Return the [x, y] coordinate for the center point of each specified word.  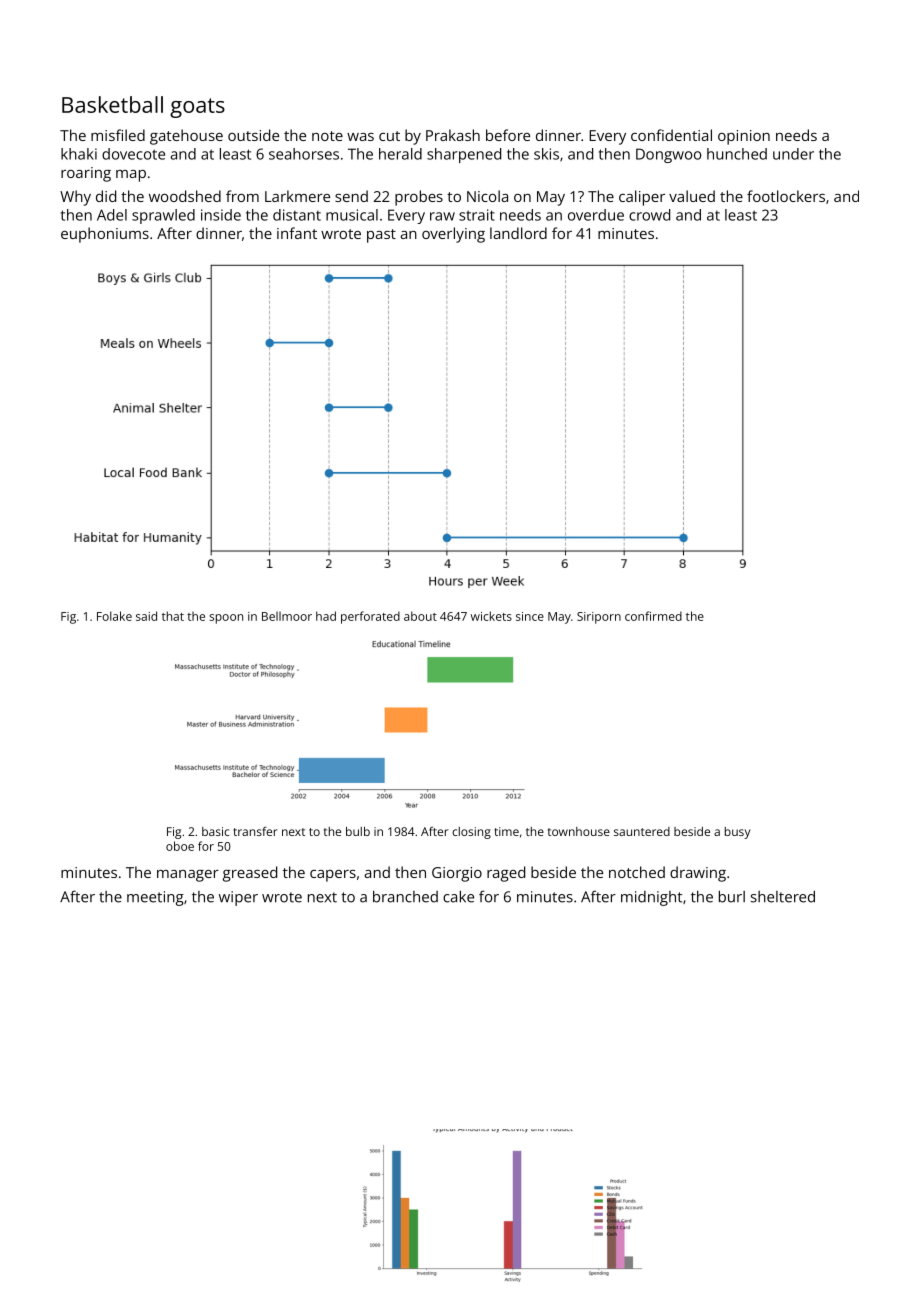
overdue [596, 215]
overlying [453, 235]
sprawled [163, 216]
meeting [155, 898]
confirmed [653, 616]
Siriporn [599, 618]
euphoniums [105, 235]
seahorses [304, 154]
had [326, 616]
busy [737, 833]
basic [215, 831]
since [530, 616]
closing [471, 833]
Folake [114, 616]
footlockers [786, 196]
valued [692, 196]
